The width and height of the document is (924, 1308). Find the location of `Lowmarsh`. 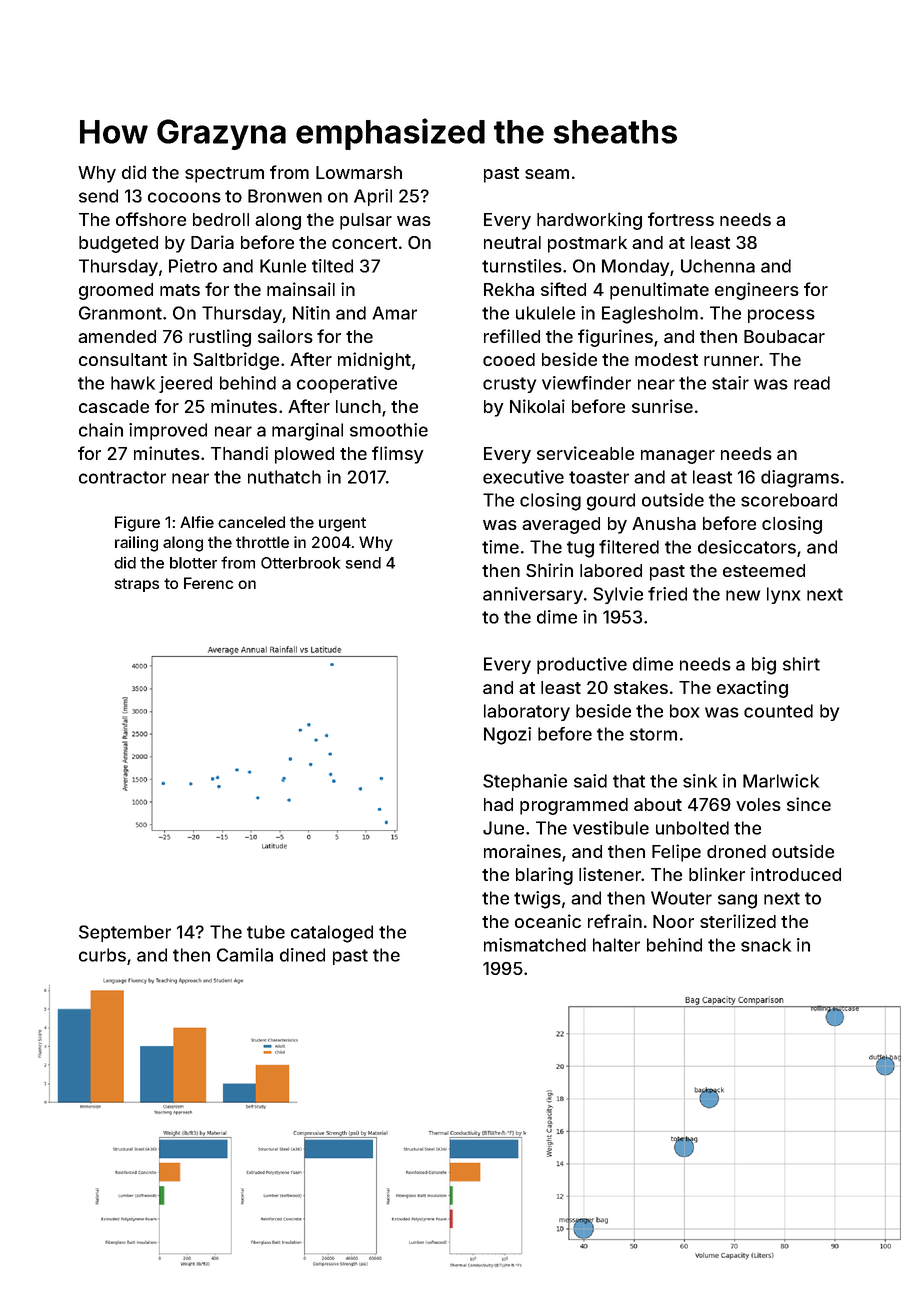

Lowmarsh is located at coordinates (359, 172).
